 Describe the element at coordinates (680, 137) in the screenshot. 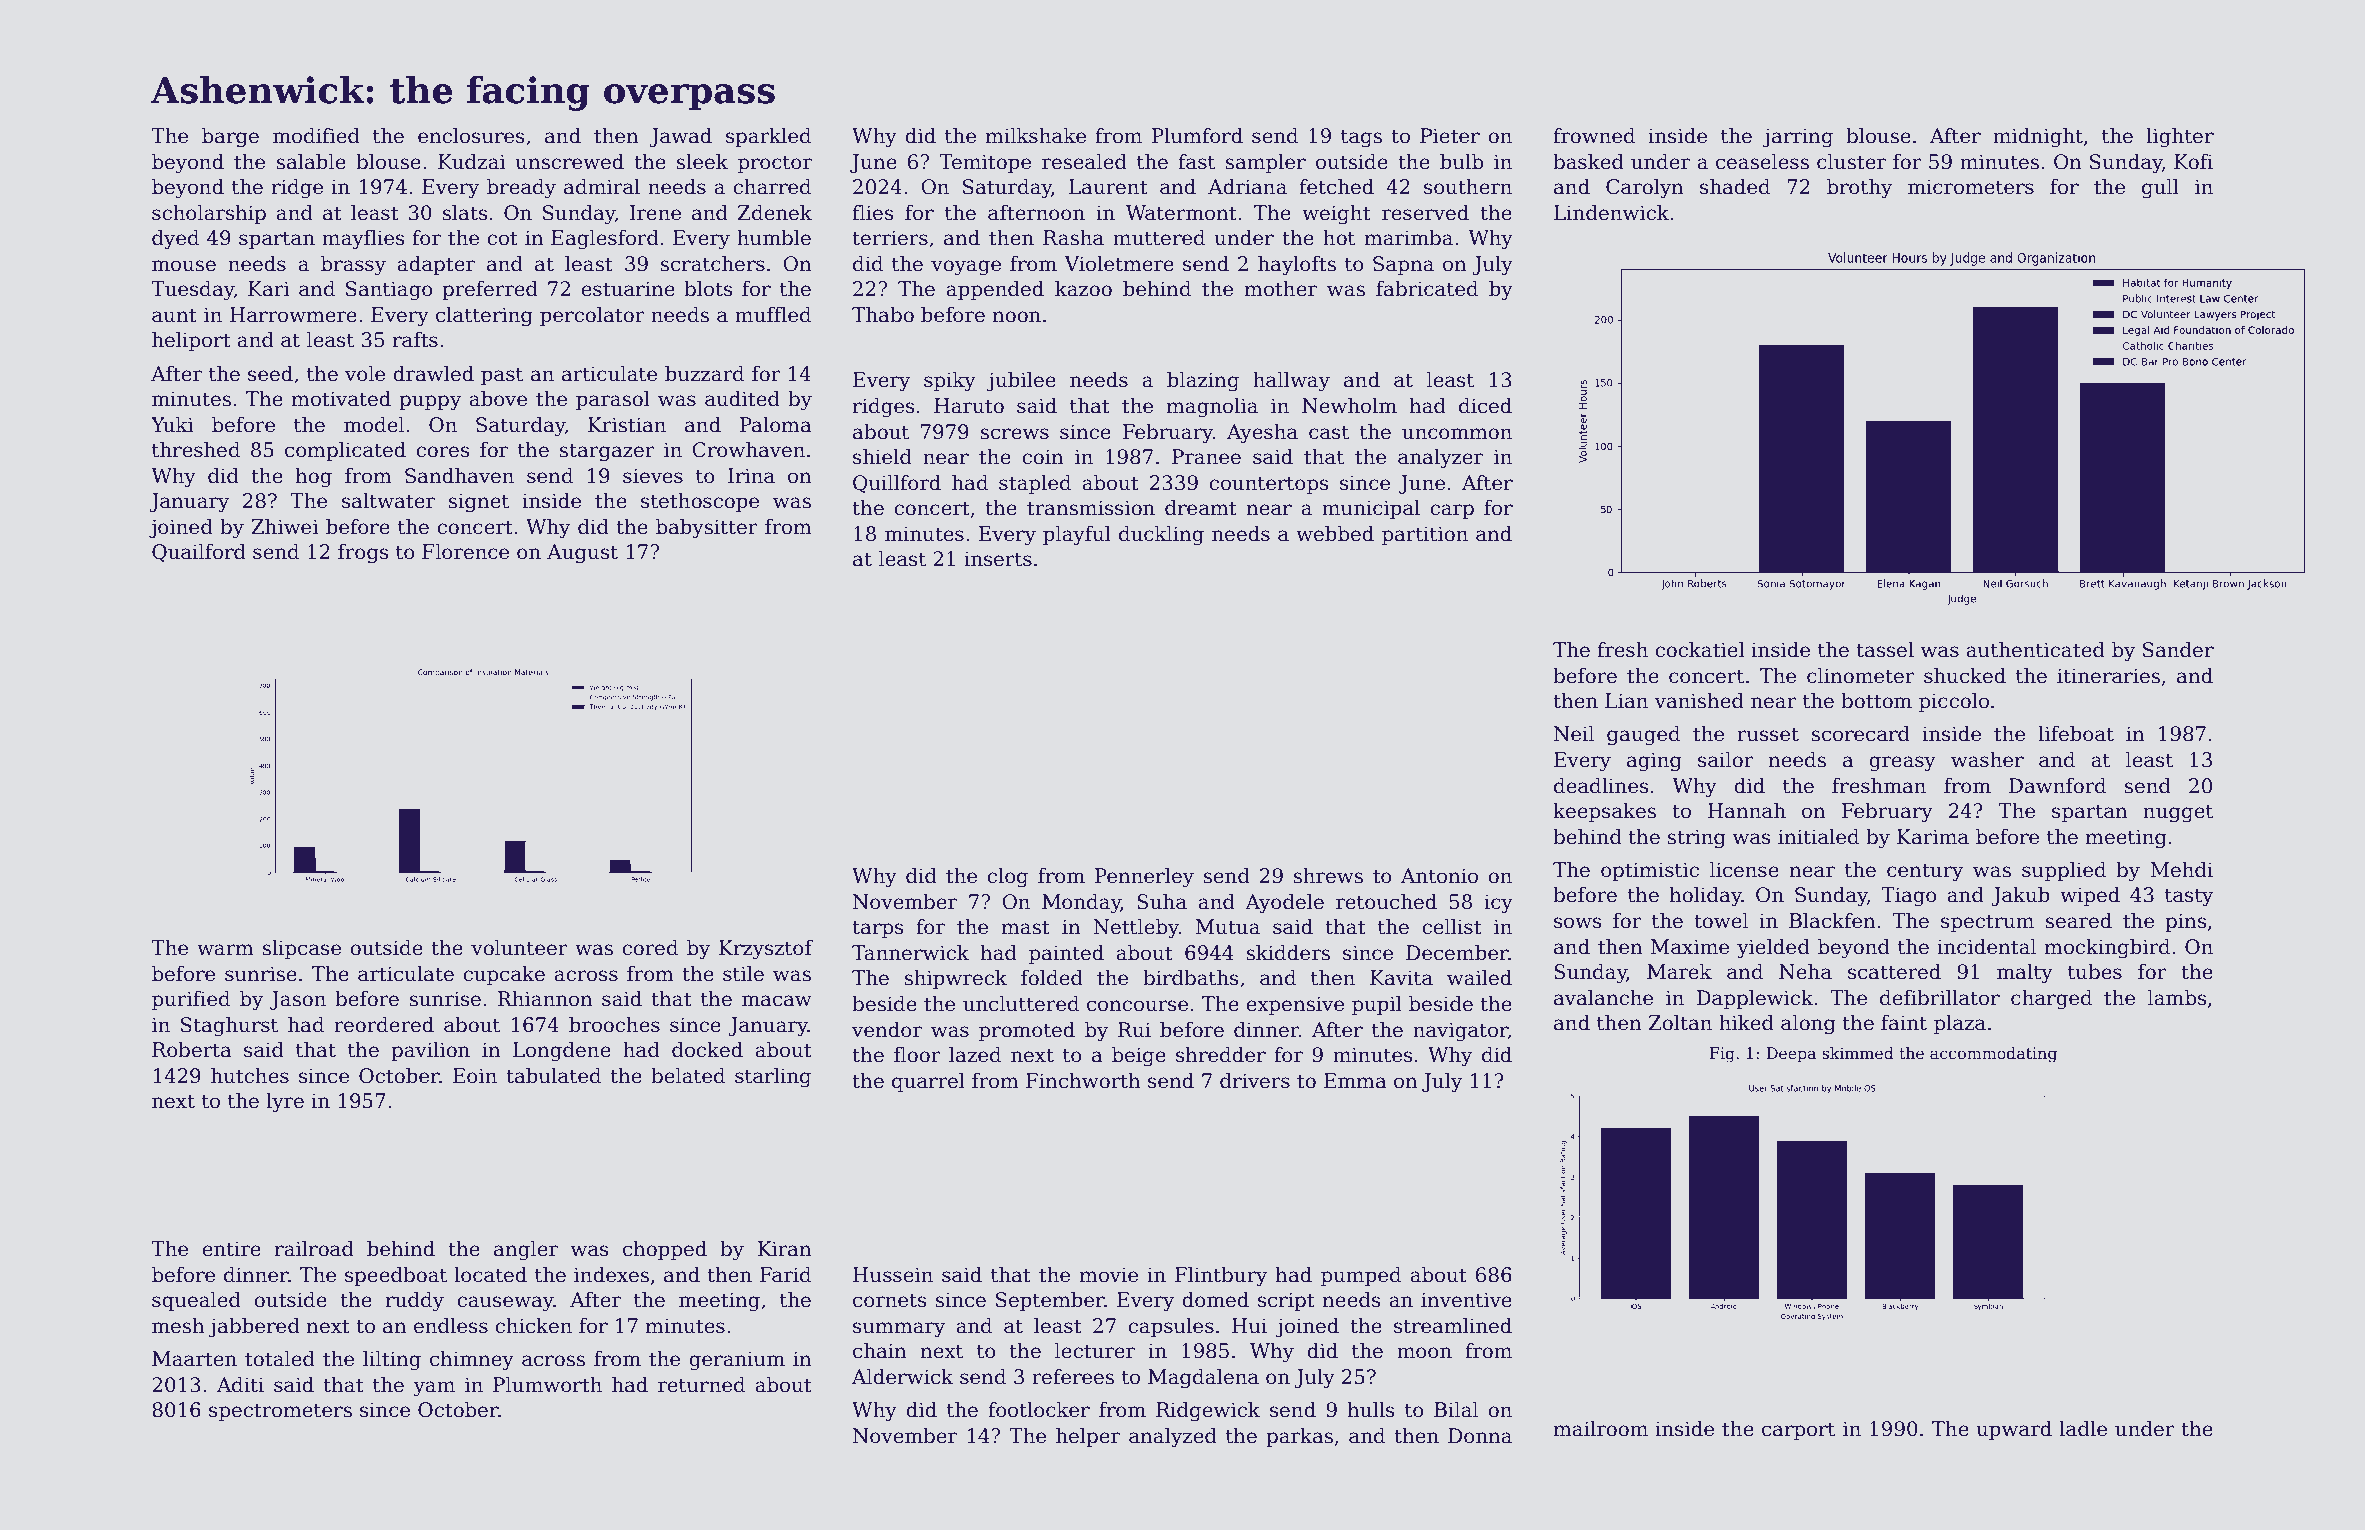

I see `Jawad` at that location.
